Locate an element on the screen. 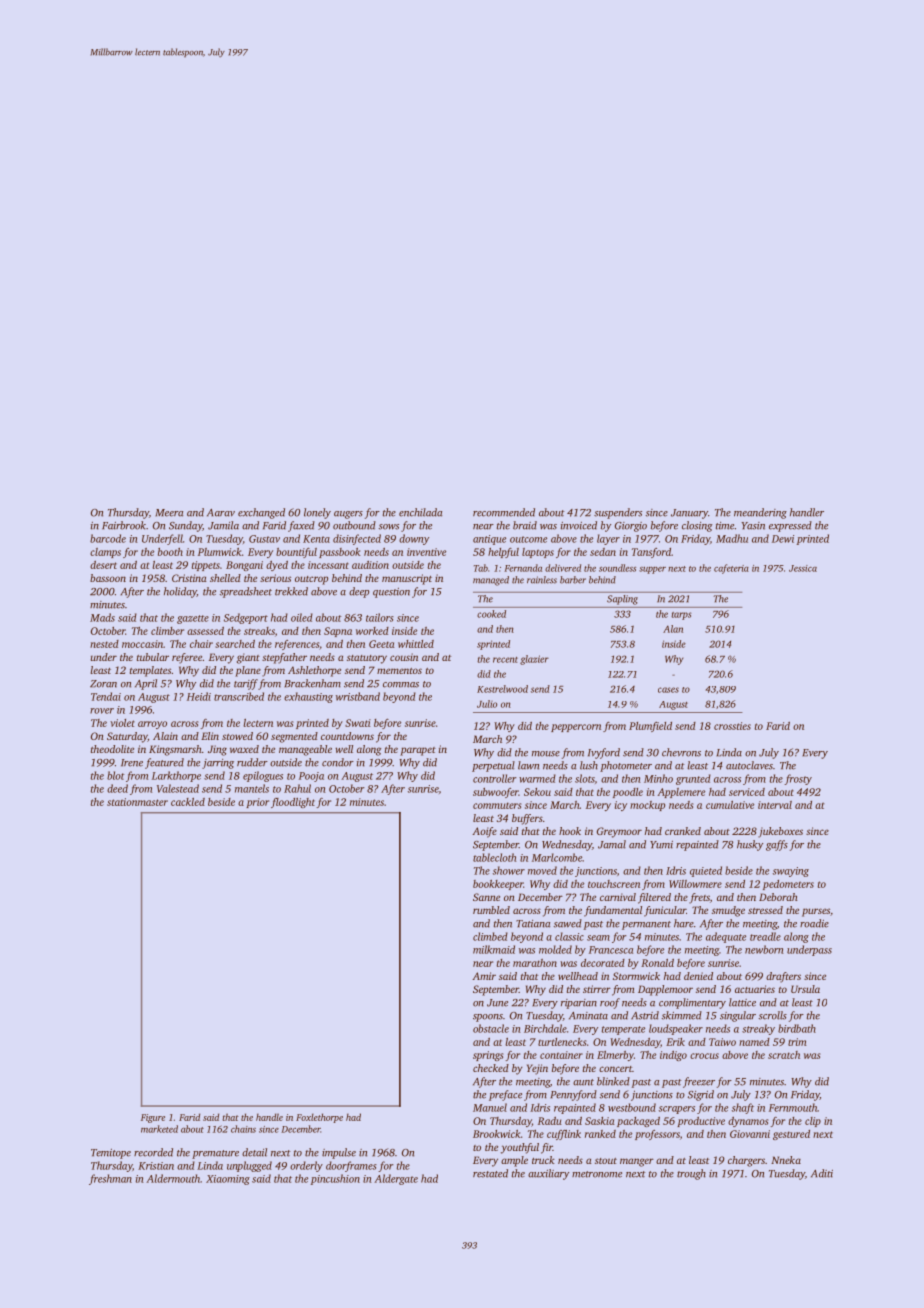  Aoife is located at coordinates (484, 832).
